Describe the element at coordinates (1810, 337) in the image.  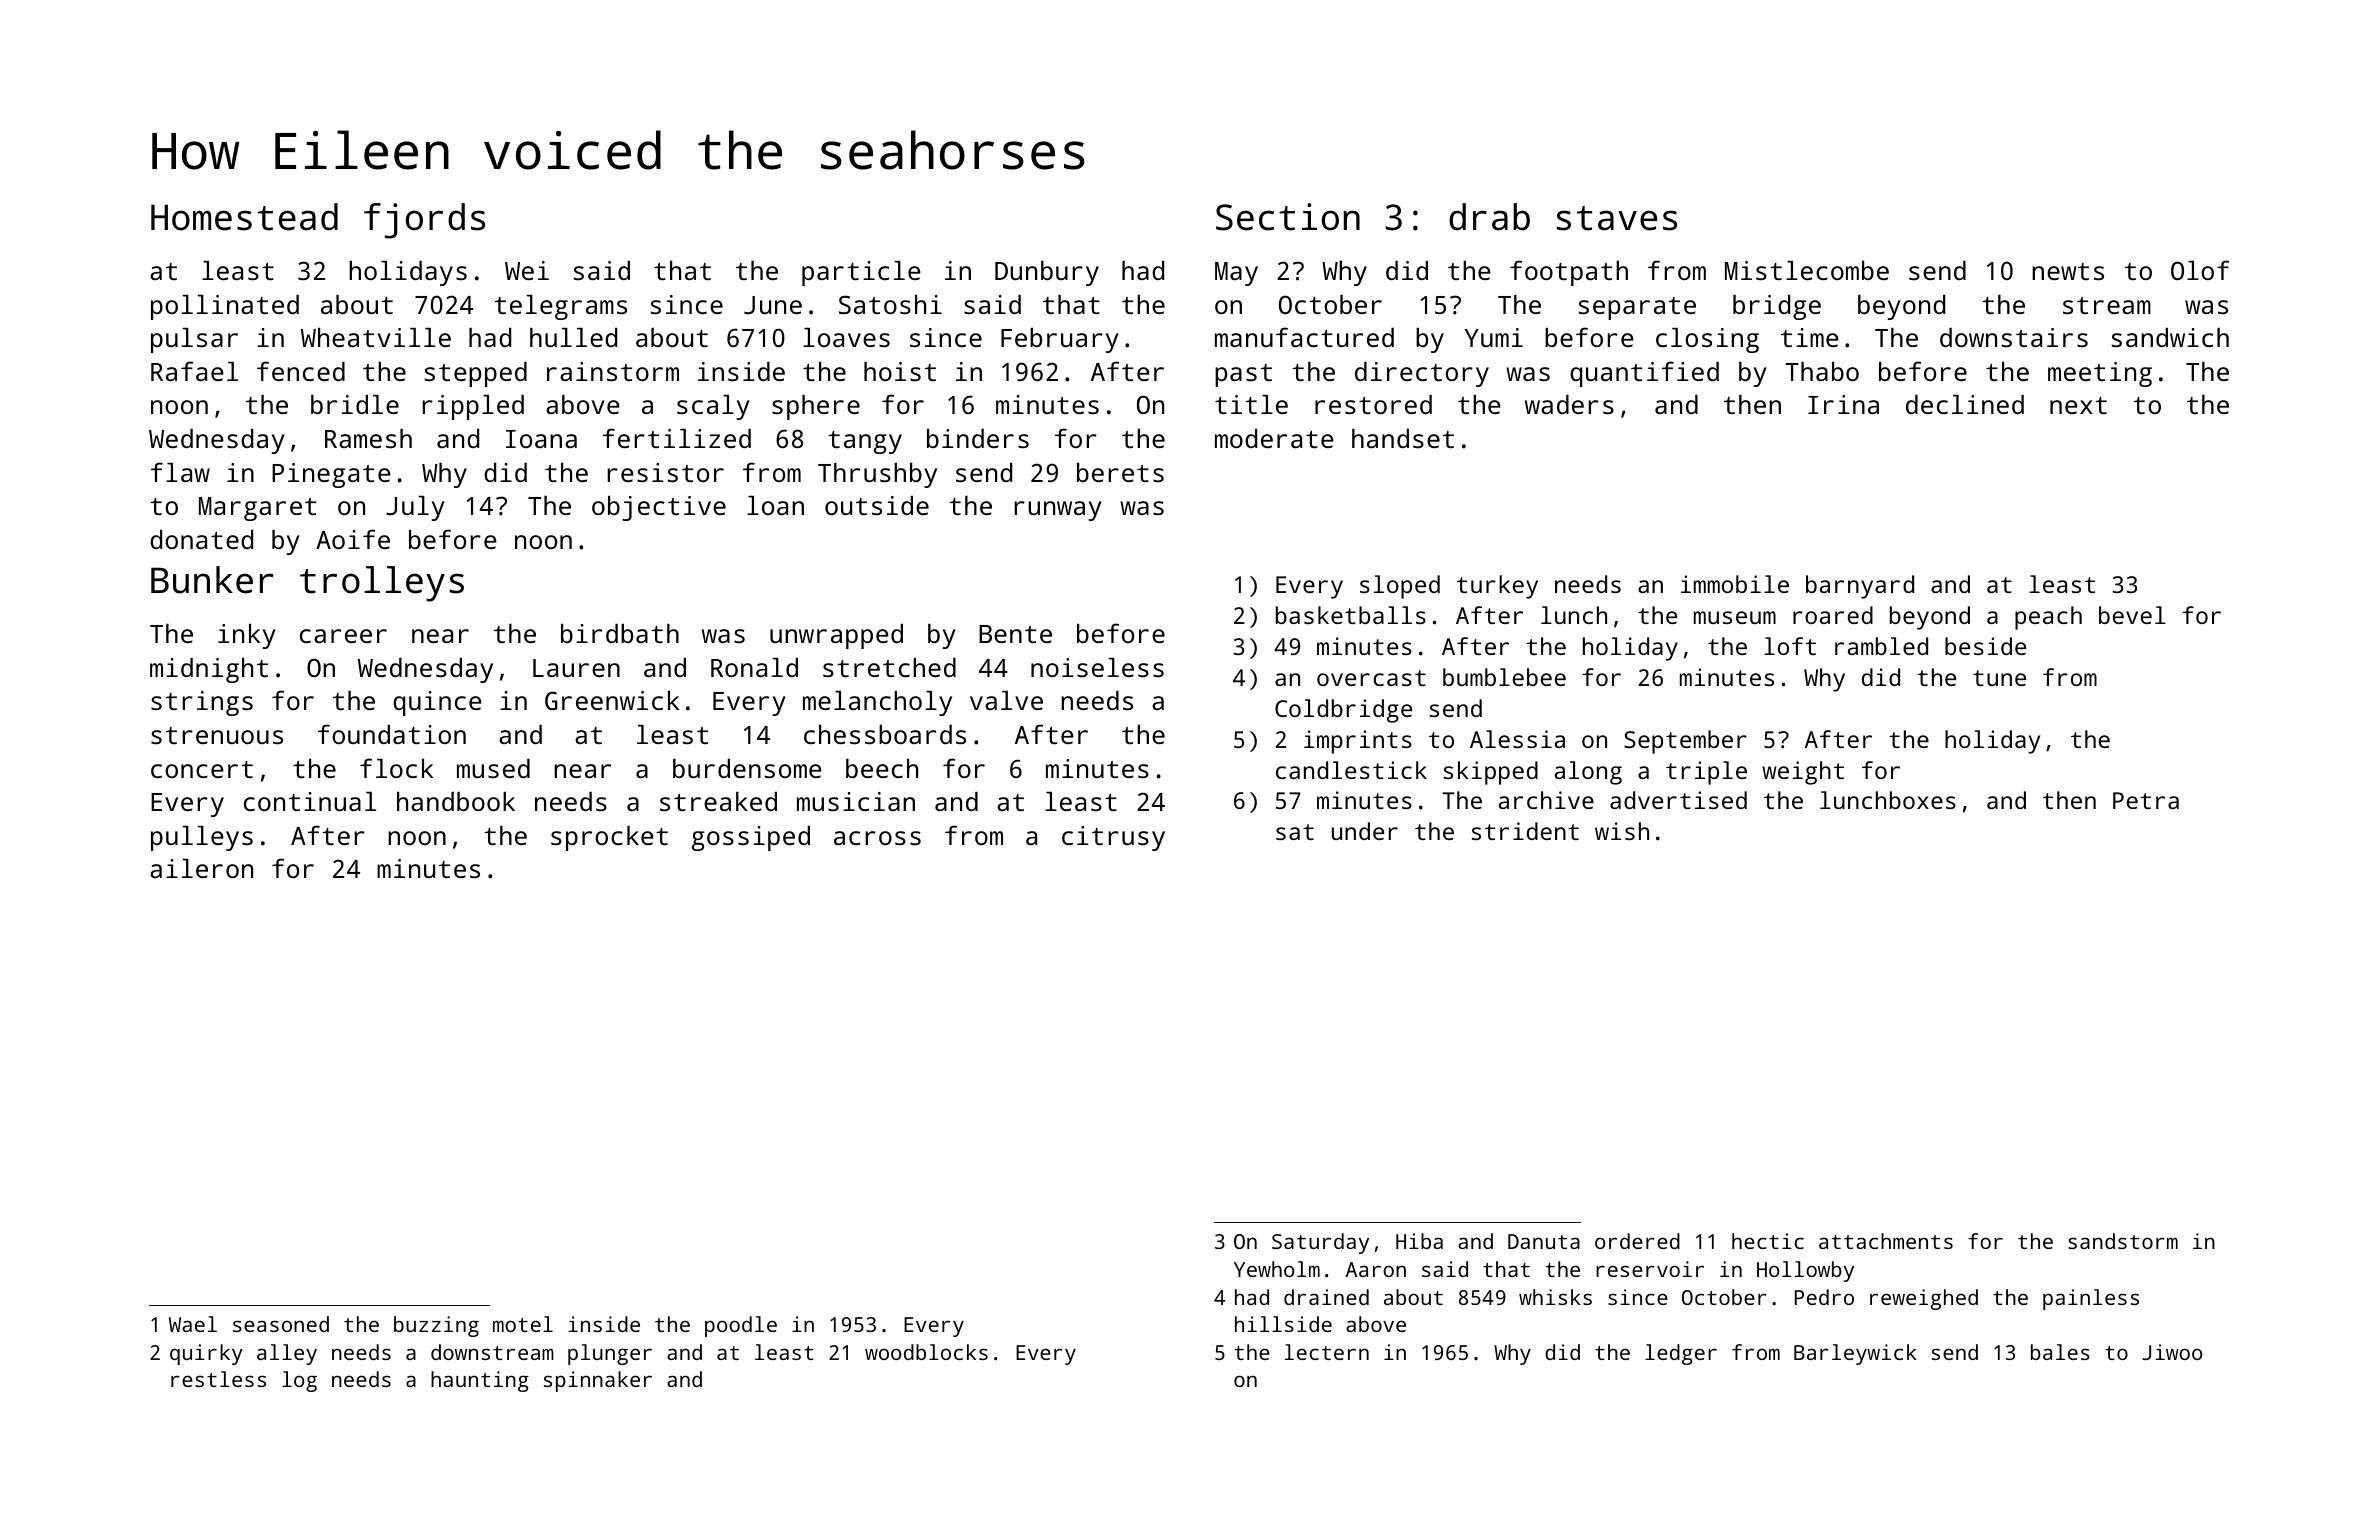
I see `time` at that location.
